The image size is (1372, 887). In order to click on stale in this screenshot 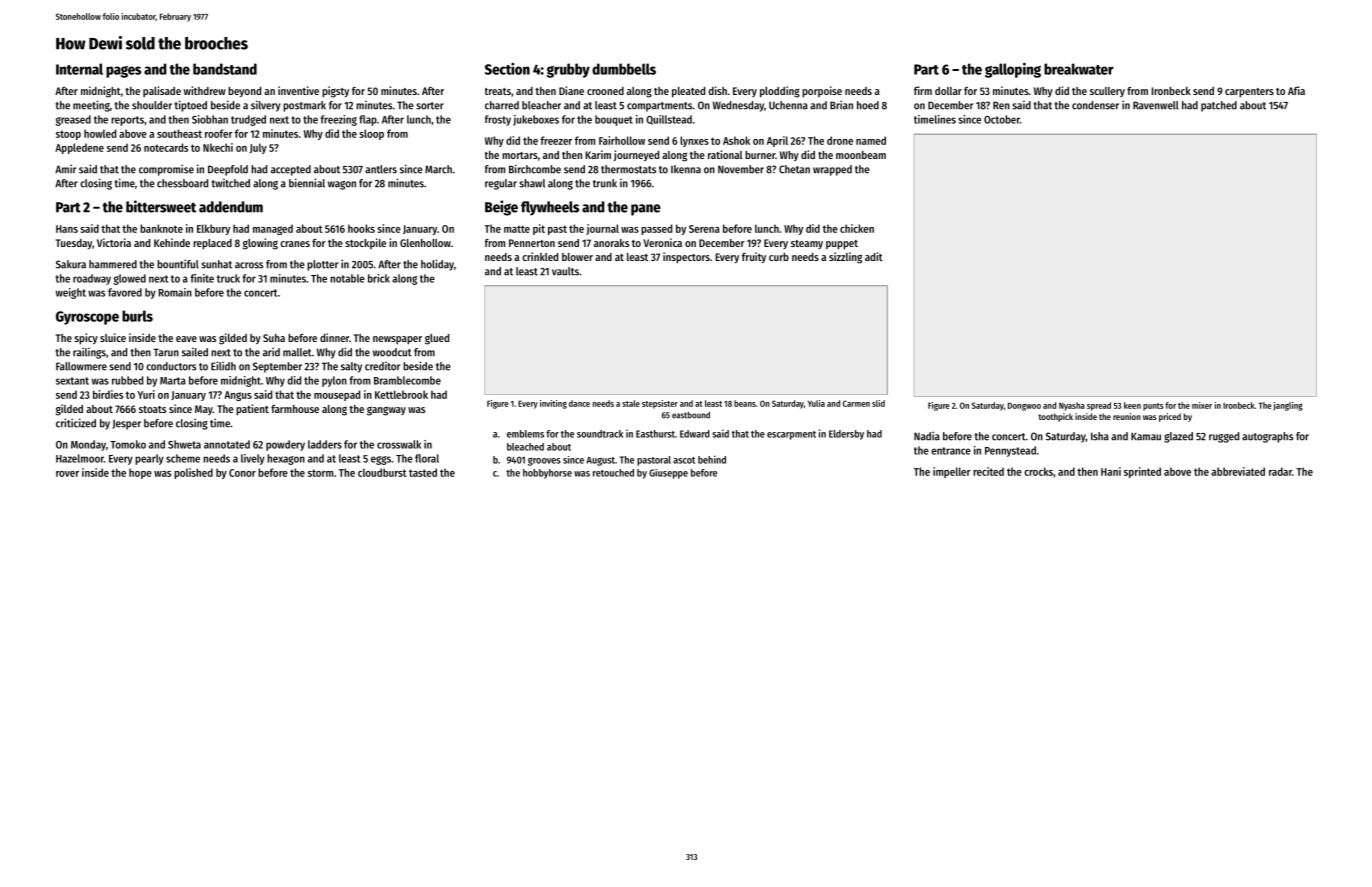, I will do `click(631, 403)`.
